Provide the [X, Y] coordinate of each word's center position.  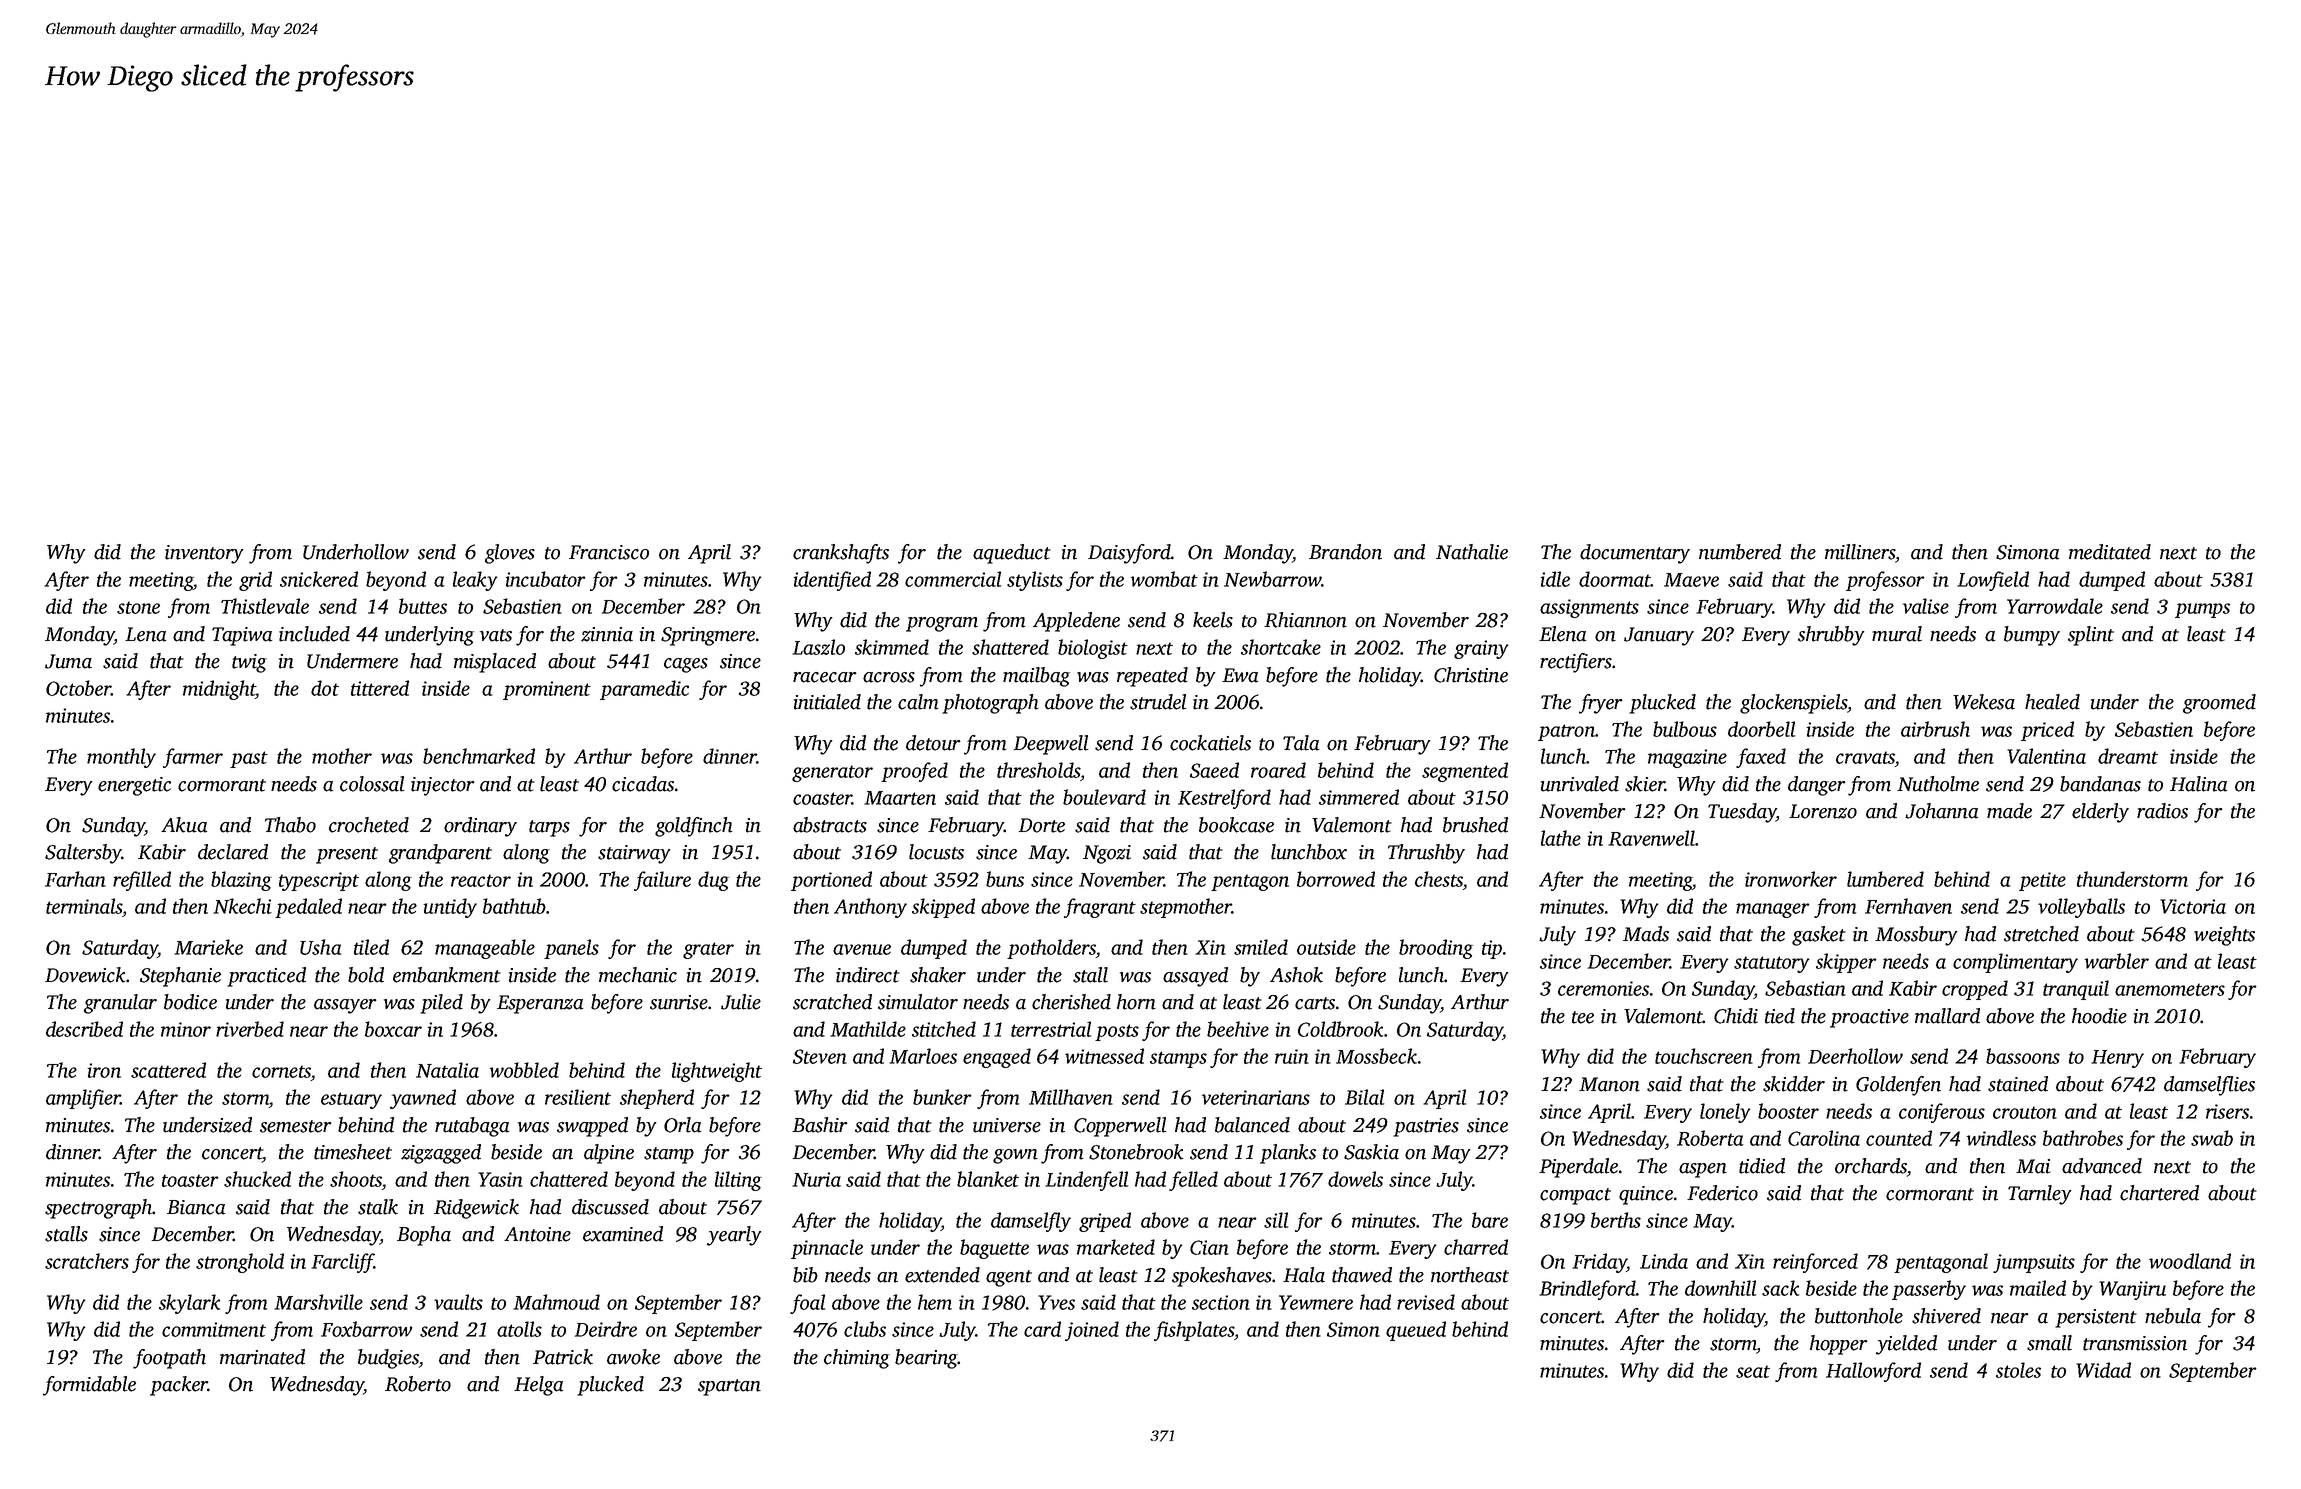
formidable [89, 1386]
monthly [121, 758]
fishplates [1194, 1331]
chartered [2159, 1193]
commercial [953, 579]
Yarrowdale [2055, 606]
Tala [1301, 743]
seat [1753, 1371]
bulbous [1685, 729]
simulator [918, 1002]
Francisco [609, 552]
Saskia [1371, 1152]
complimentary [2015, 963]
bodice [190, 1002]
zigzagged [441, 1154]
